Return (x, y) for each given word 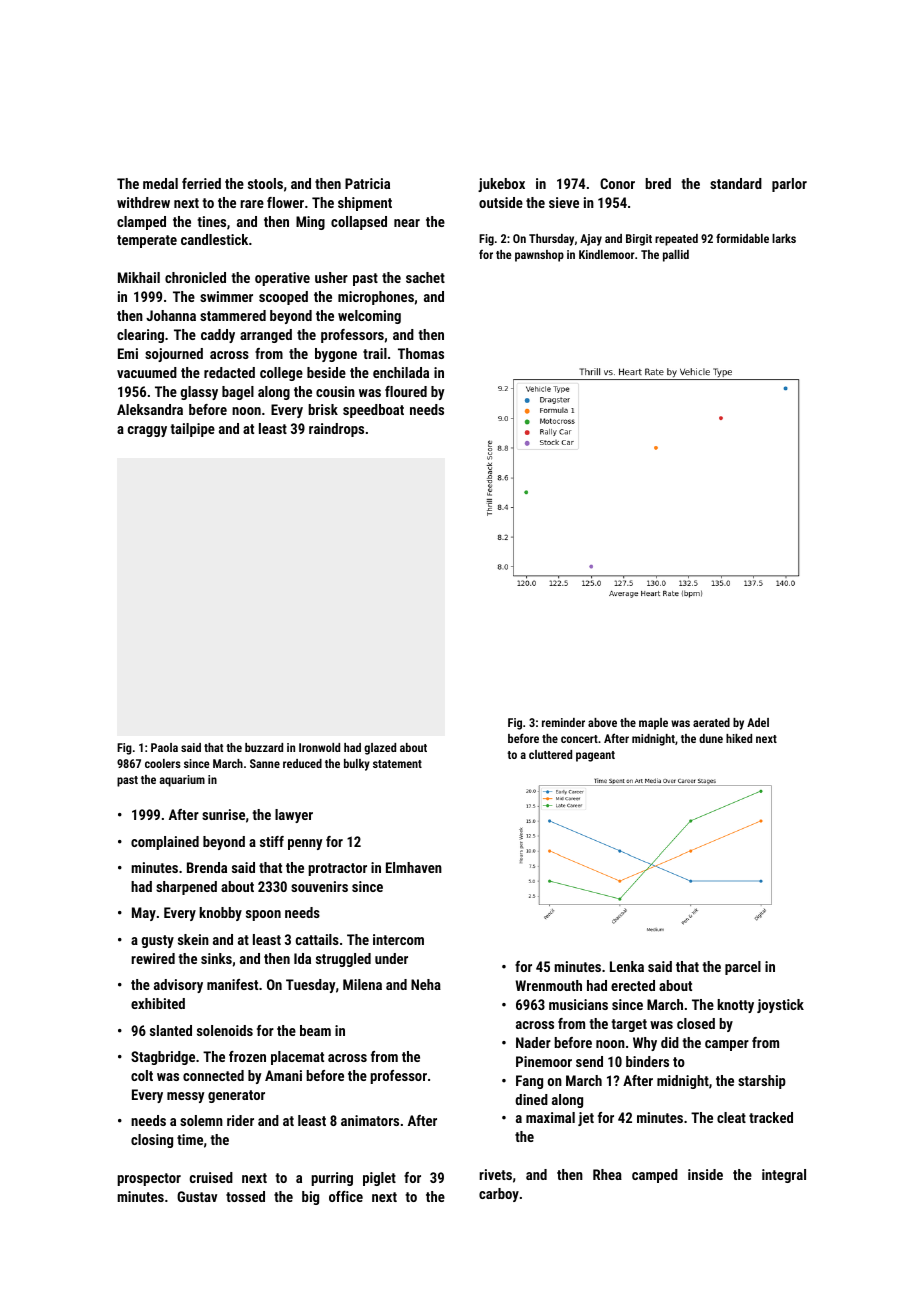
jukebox (501, 185)
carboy (499, 1195)
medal (160, 183)
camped (655, 1176)
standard (736, 183)
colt (142, 1075)
